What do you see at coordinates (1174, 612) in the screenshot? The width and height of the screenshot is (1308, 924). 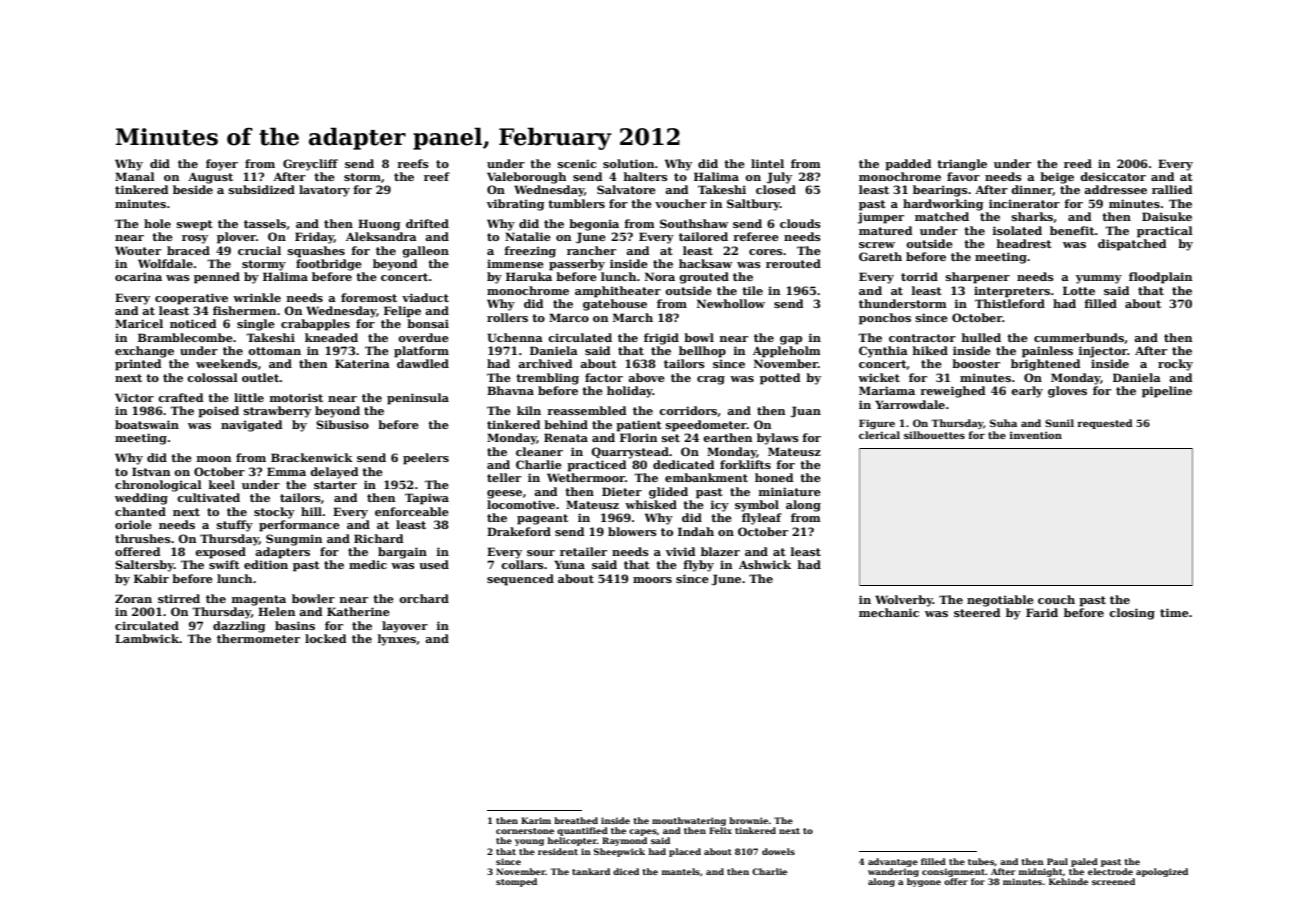 I see `time` at bounding box center [1174, 612].
